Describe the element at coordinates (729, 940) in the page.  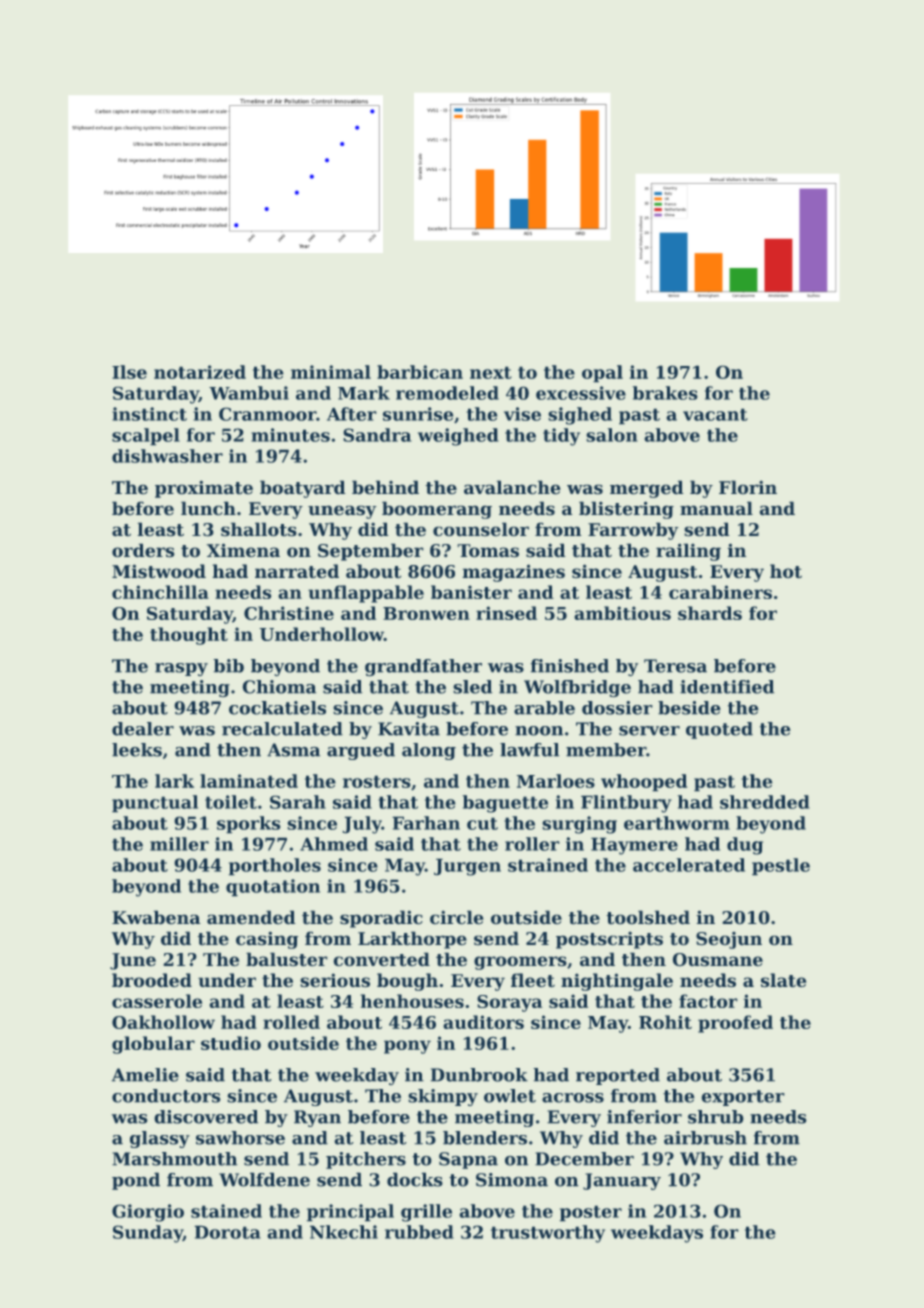
I see `Seojun` at that location.
